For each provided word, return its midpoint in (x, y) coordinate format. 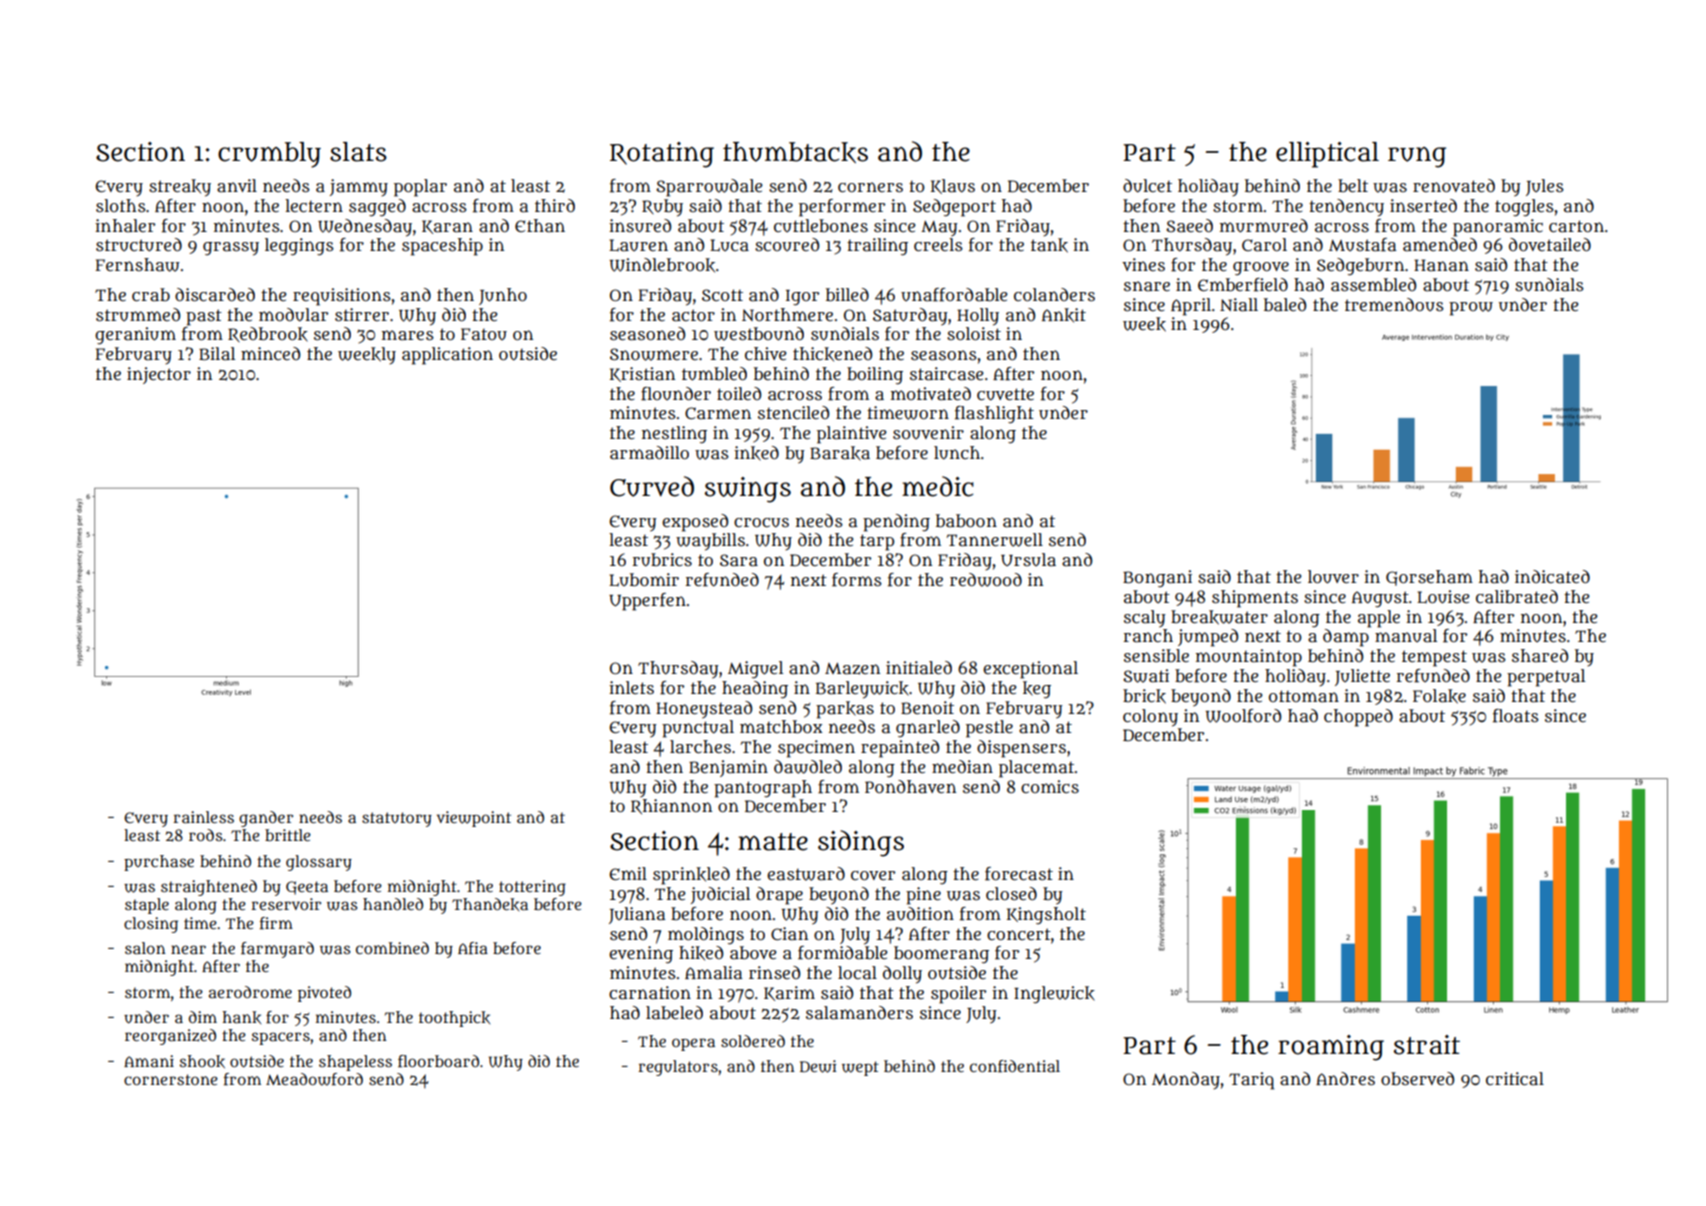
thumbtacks (795, 152)
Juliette (1362, 677)
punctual (698, 729)
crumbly (269, 155)
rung (1417, 157)
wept (860, 1068)
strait (1427, 1045)
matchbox (781, 726)
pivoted (324, 994)
